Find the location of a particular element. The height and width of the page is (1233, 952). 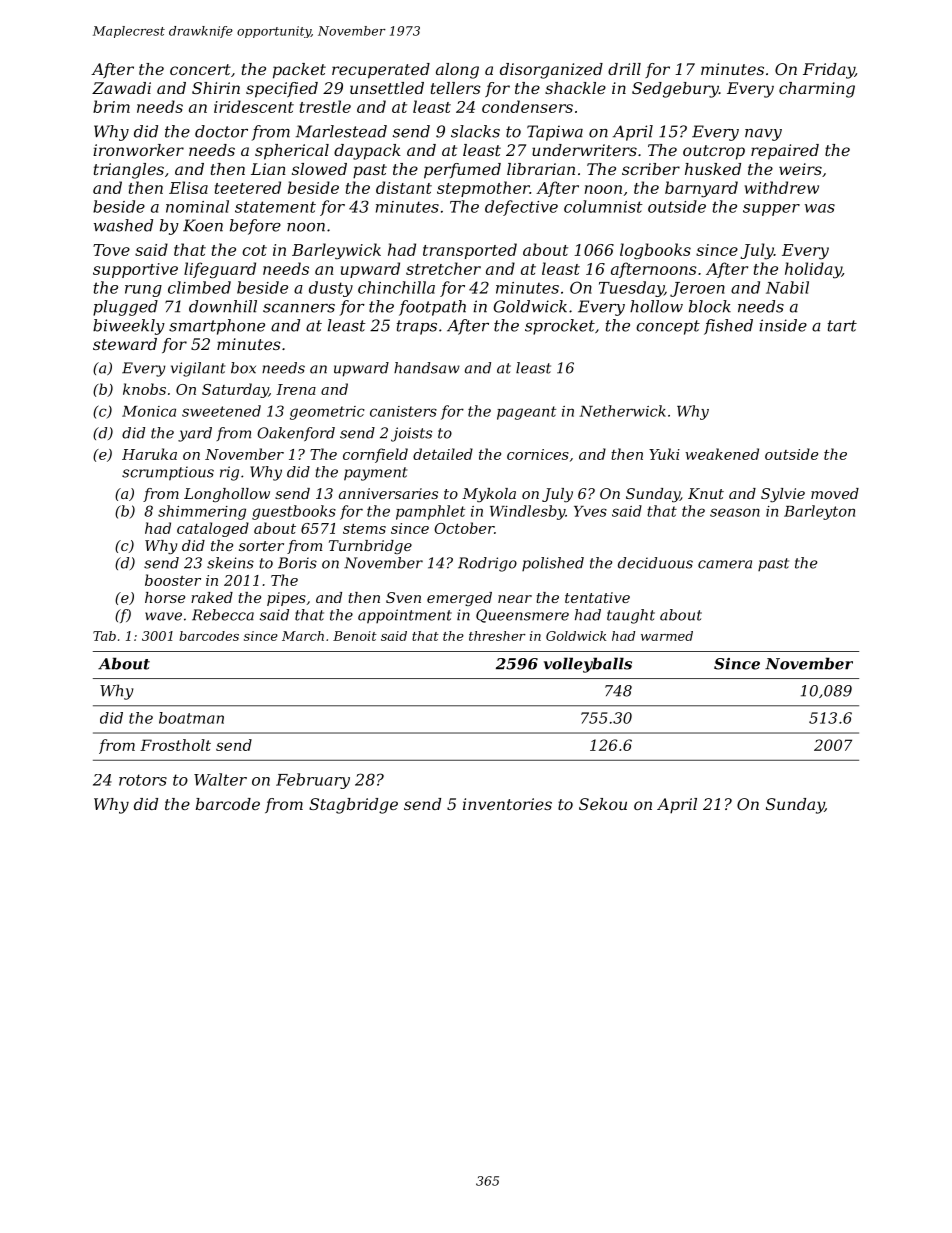

cornfield is located at coordinates (375, 455).
